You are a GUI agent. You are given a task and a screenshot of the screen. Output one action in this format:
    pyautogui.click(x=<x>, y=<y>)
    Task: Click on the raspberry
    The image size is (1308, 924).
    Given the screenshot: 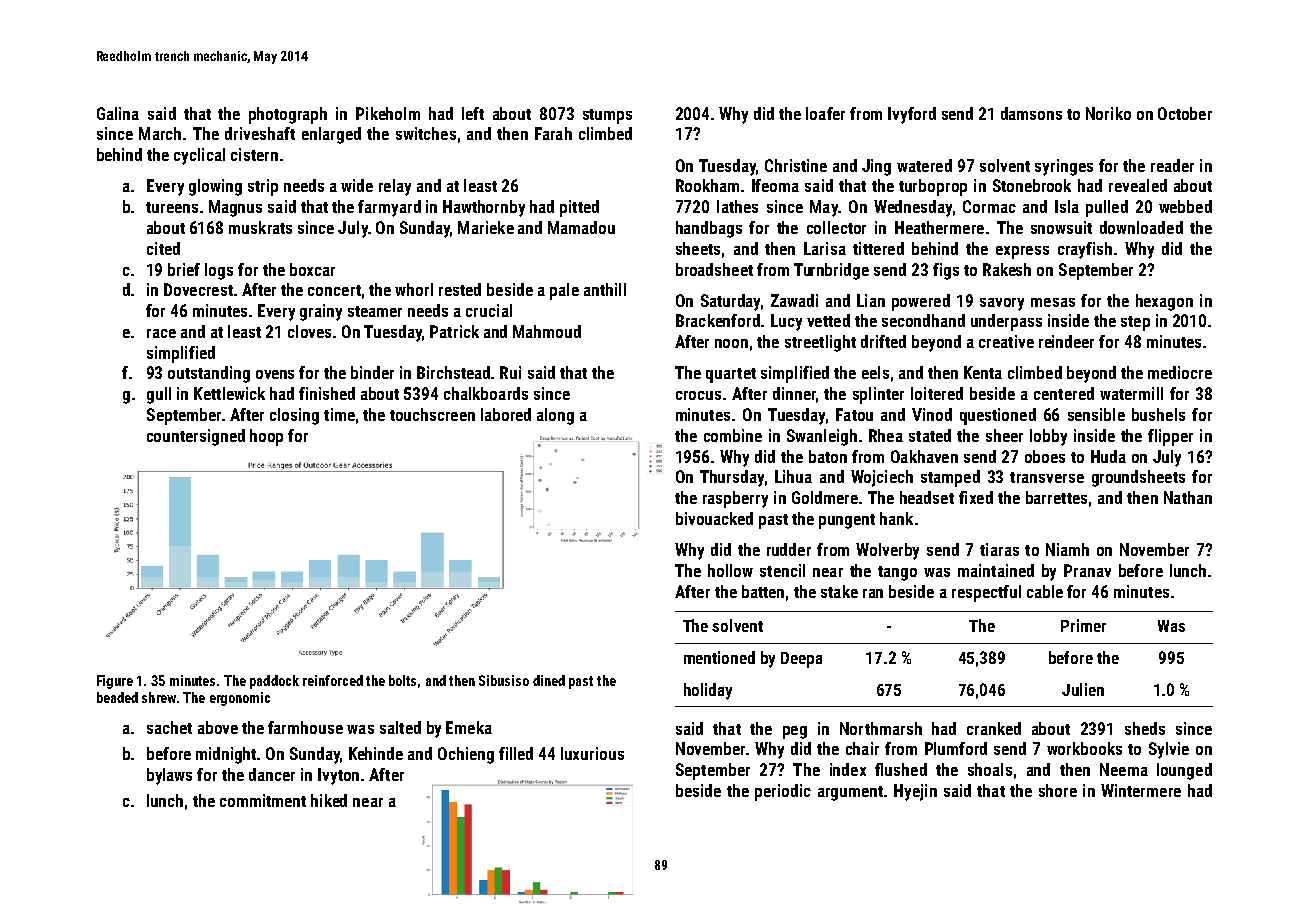 What is the action you would take?
    pyautogui.click(x=735, y=499)
